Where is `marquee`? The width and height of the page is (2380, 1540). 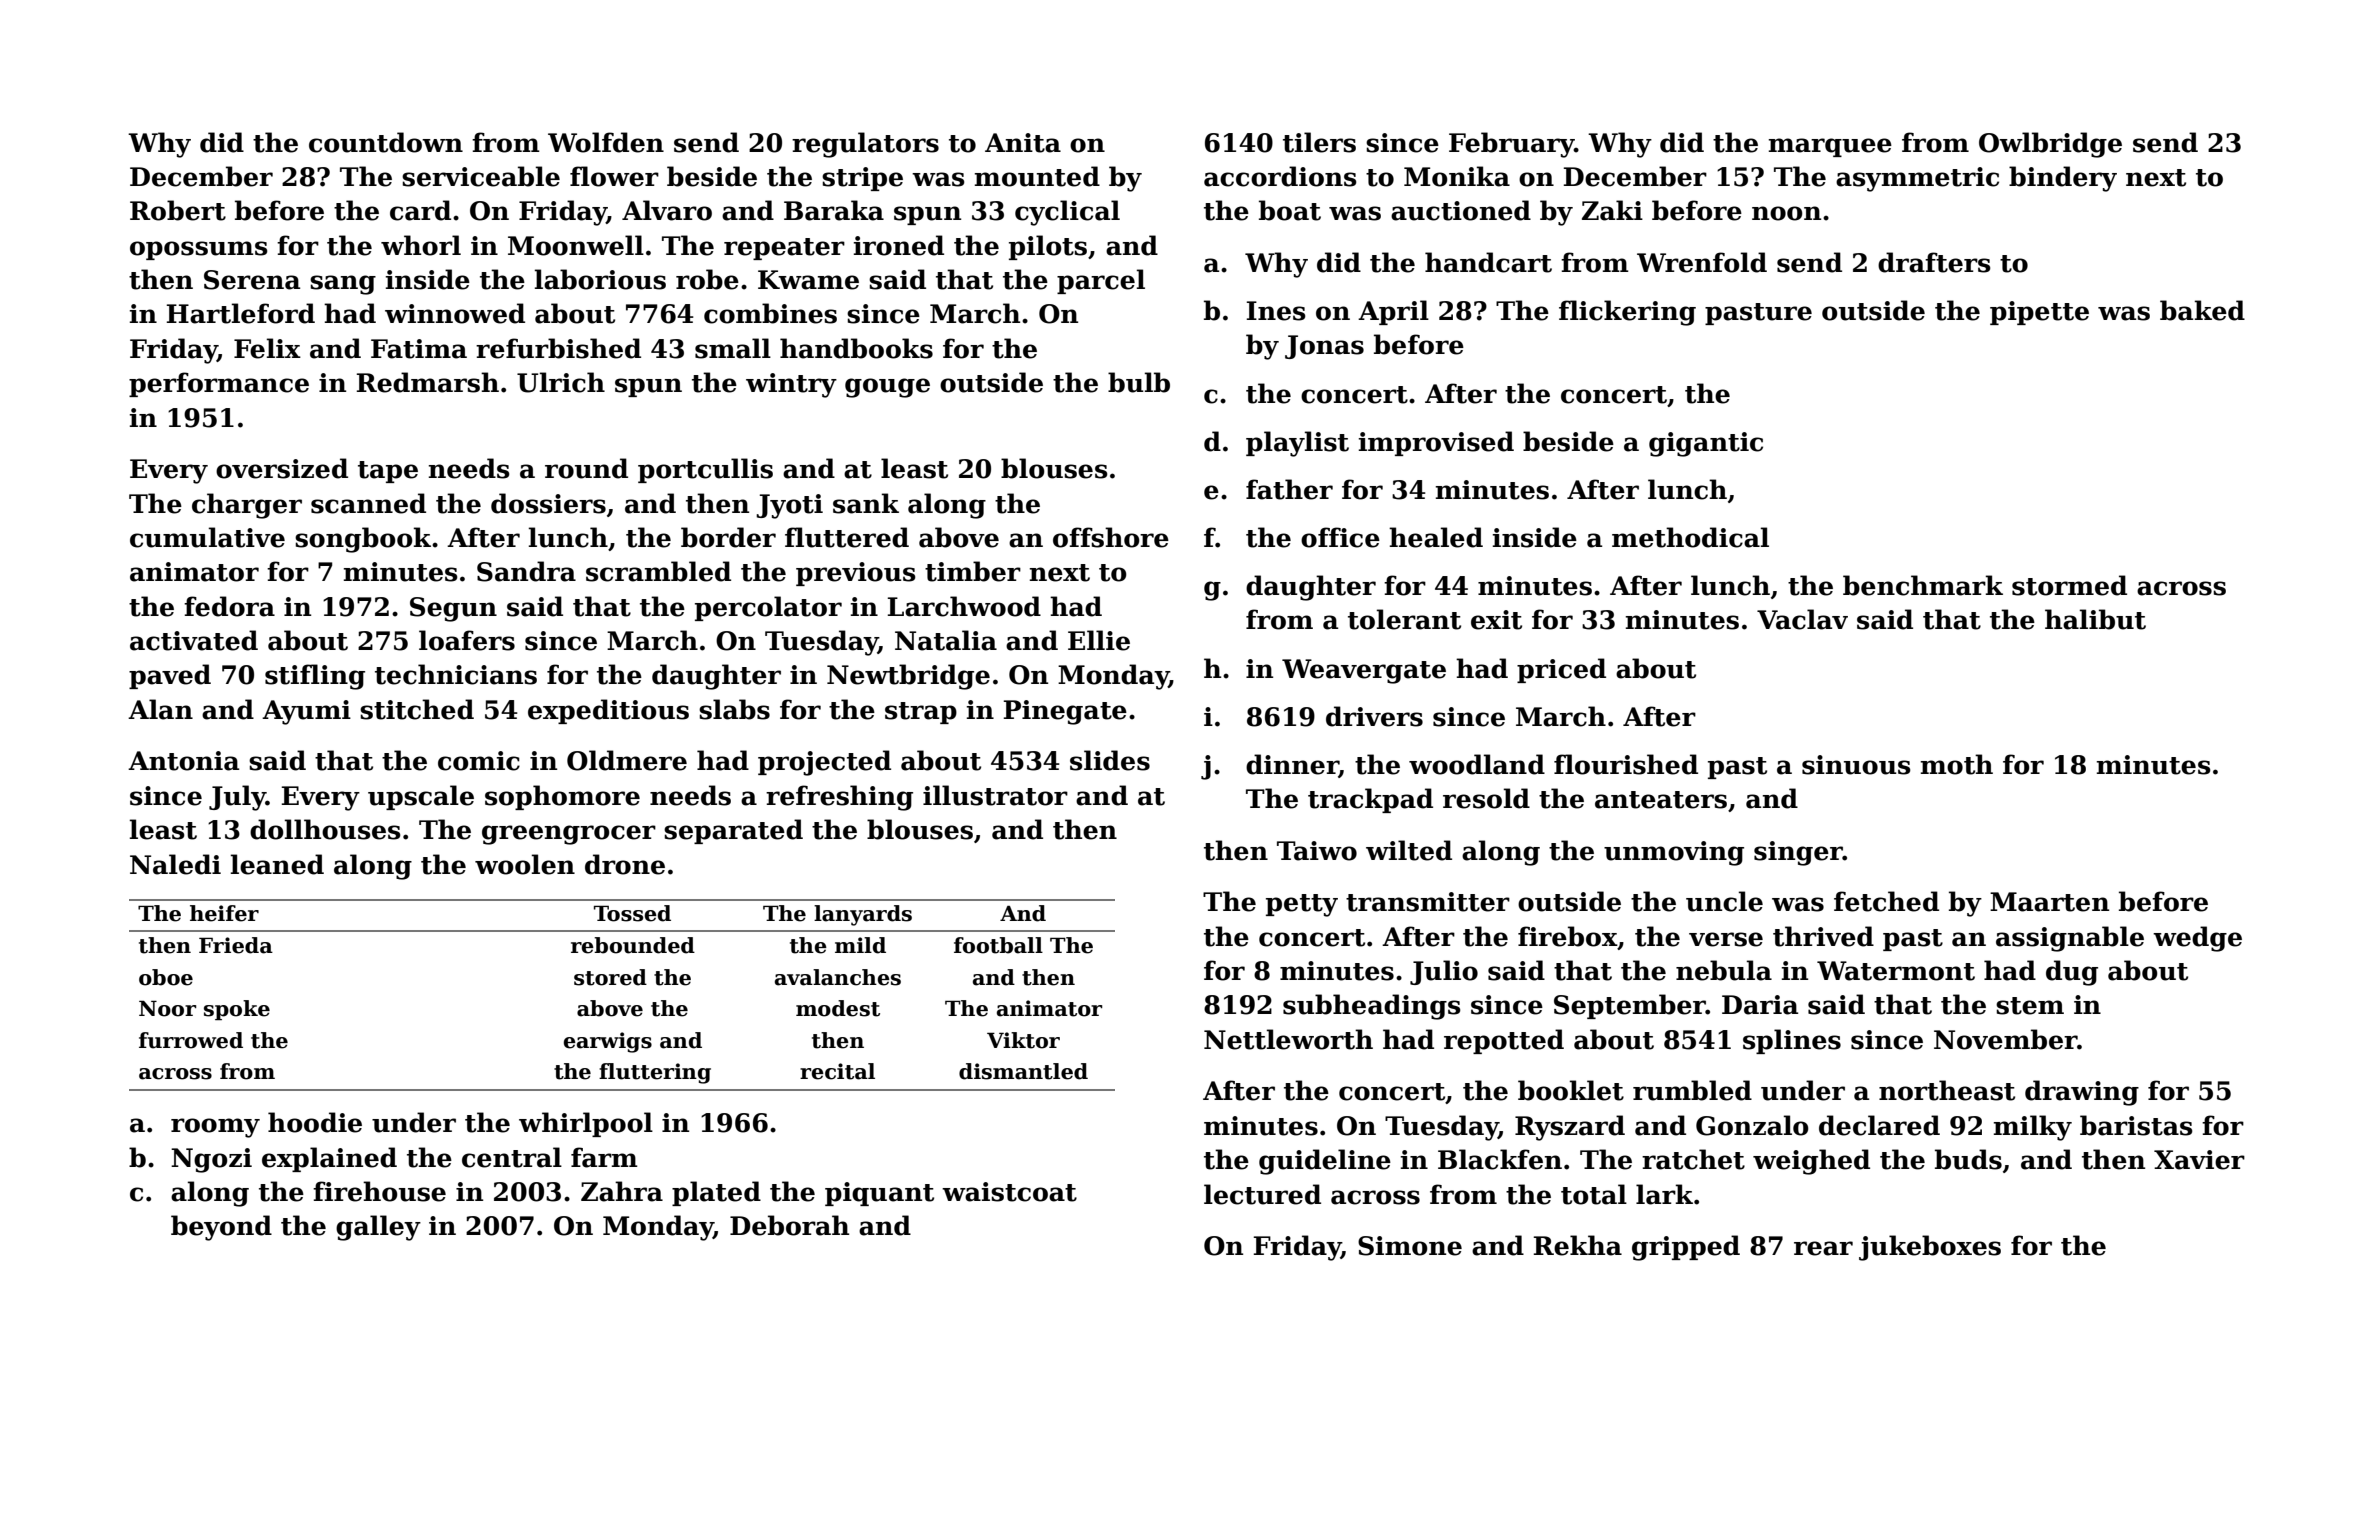 marquee is located at coordinates (1830, 147).
